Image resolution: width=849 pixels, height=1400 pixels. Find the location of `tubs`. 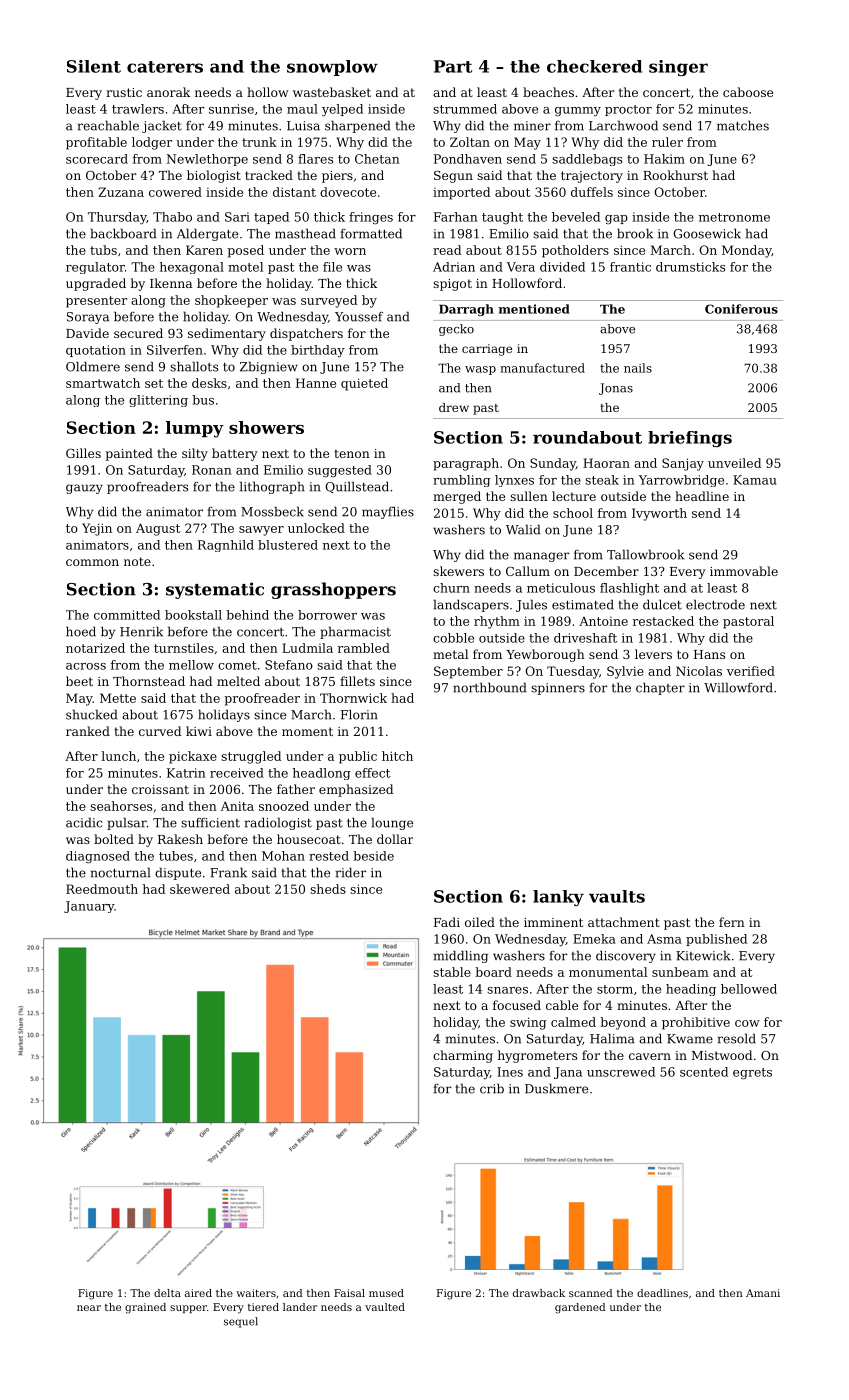

tubs is located at coordinates (103, 250).
